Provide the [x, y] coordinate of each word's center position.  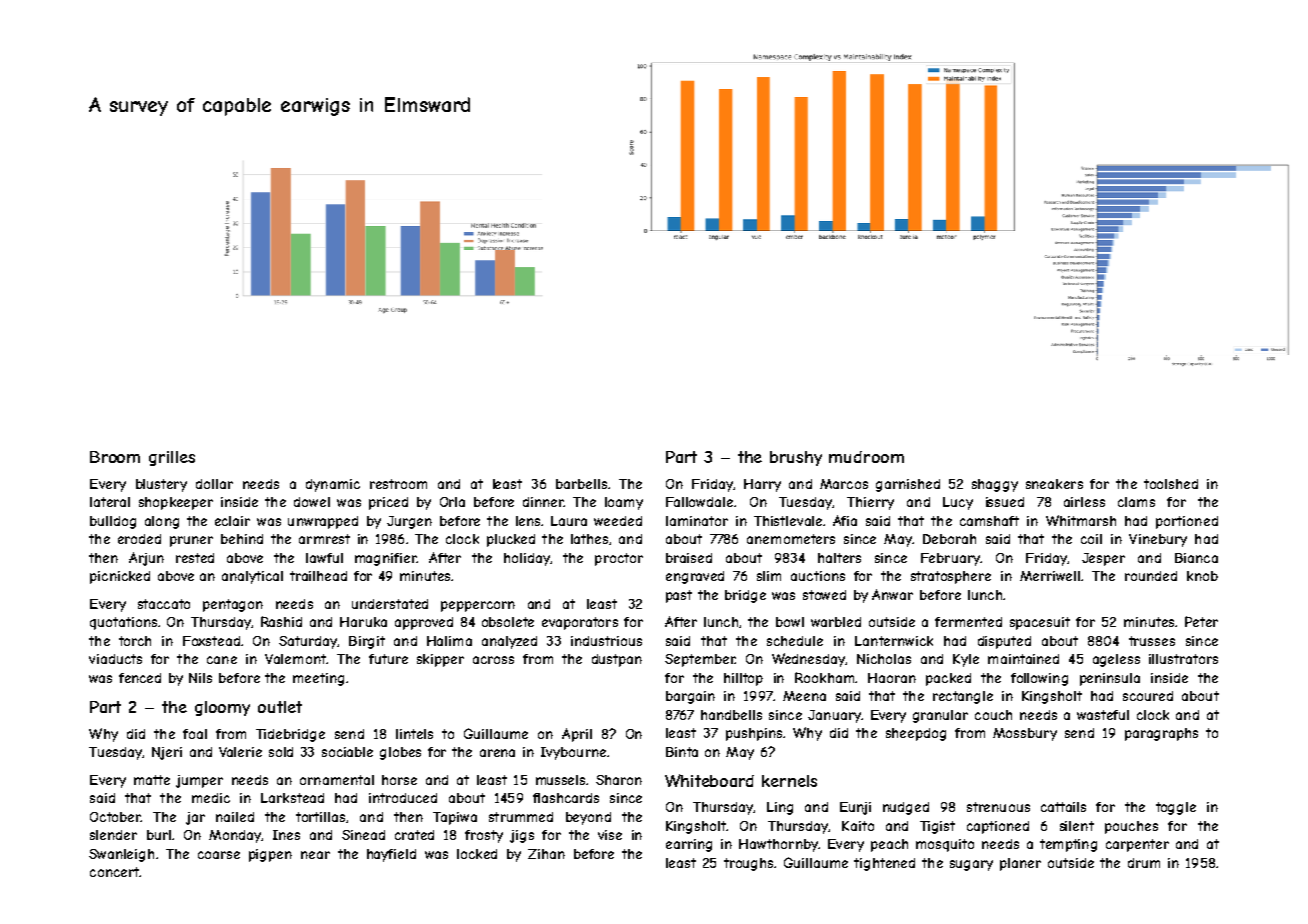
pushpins [754, 734]
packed [948, 679]
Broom [115, 457]
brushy [796, 458]
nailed [235, 817]
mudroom [866, 457]
